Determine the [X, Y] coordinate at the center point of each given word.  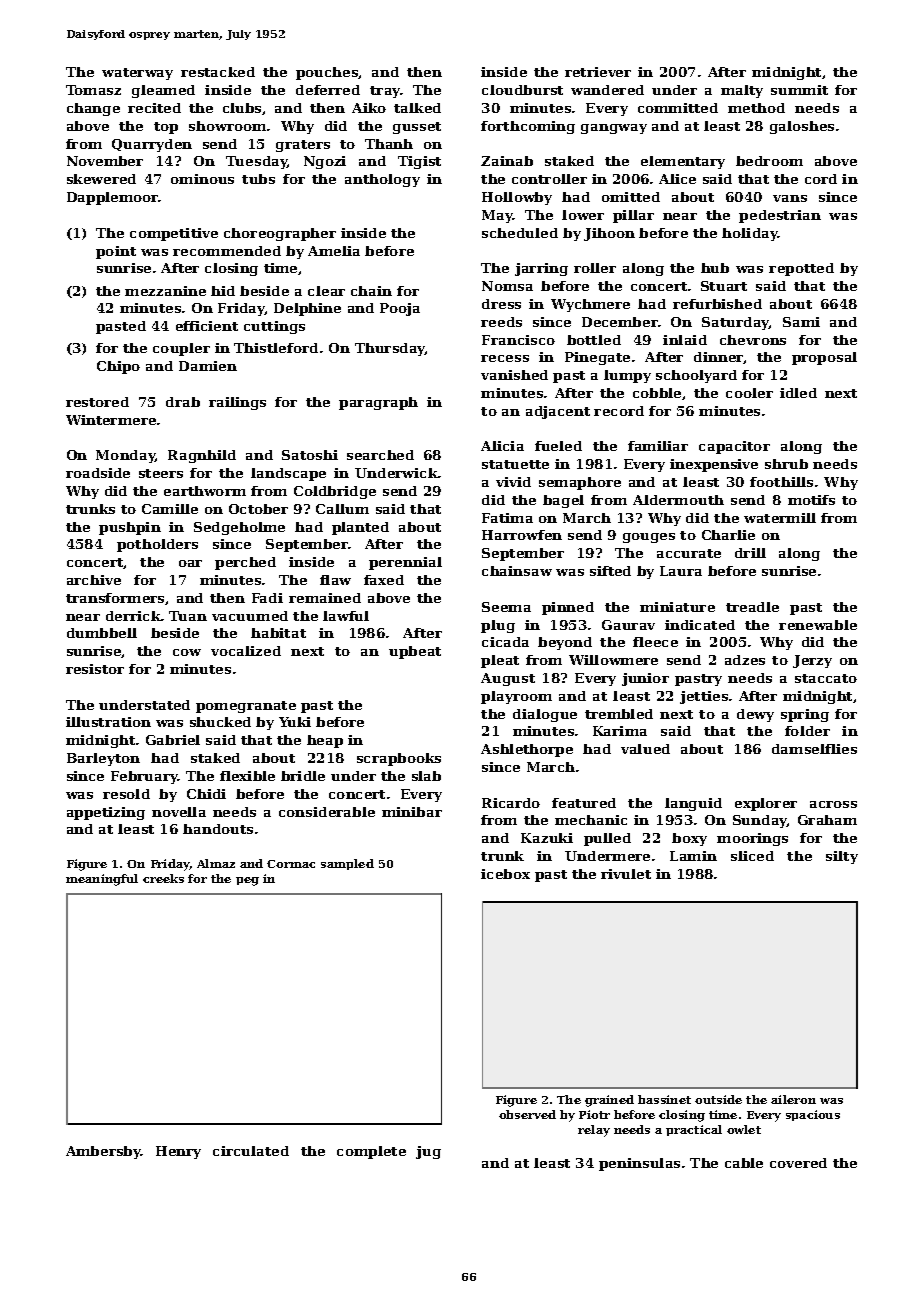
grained [609, 1101]
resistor [95, 669]
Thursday [390, 349]
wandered [607, 90]
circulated [251, 1151]
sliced [752, 856]
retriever [598, 72]
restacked [218, 72]
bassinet [664, 1099]
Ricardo [511, 803]
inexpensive [714, 465]
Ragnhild [202, 456]
